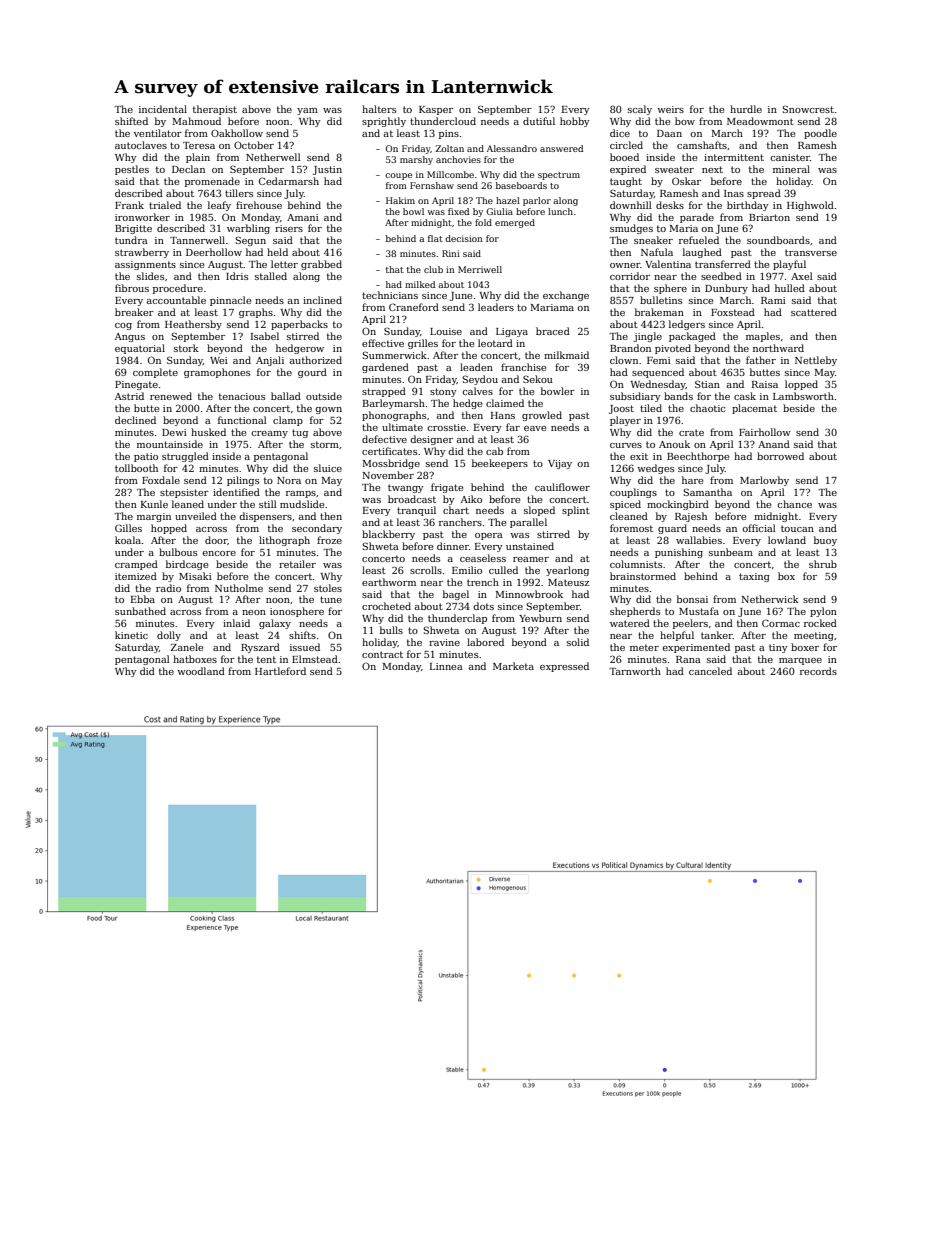 The width and height of the document is (952, 1233). I want to click on spread, so click(764, 194).
